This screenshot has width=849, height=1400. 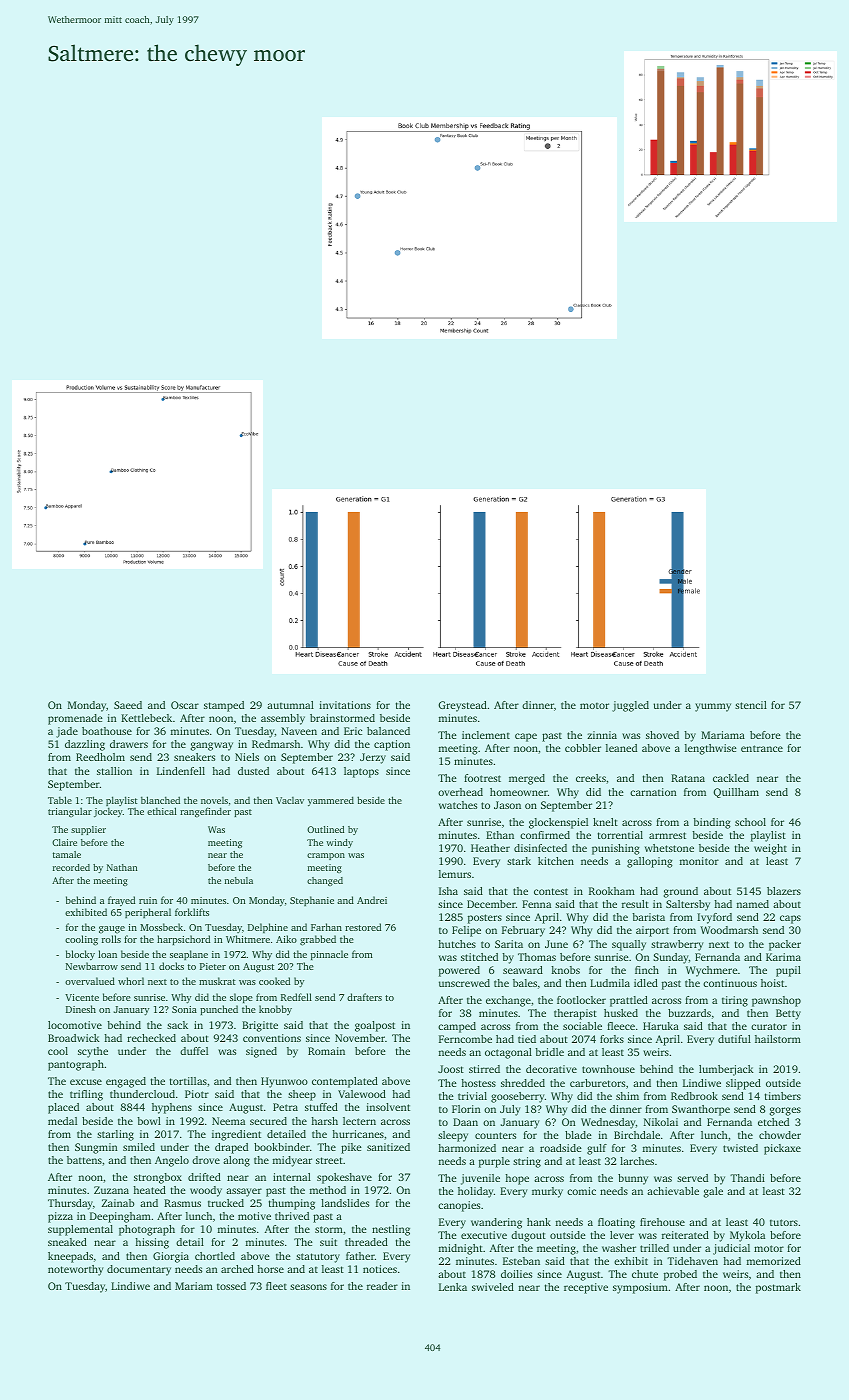 What do you see at coordinates (462, 706) in the screenshot?
I see `Greystead` at bounding box center [462, 706].
